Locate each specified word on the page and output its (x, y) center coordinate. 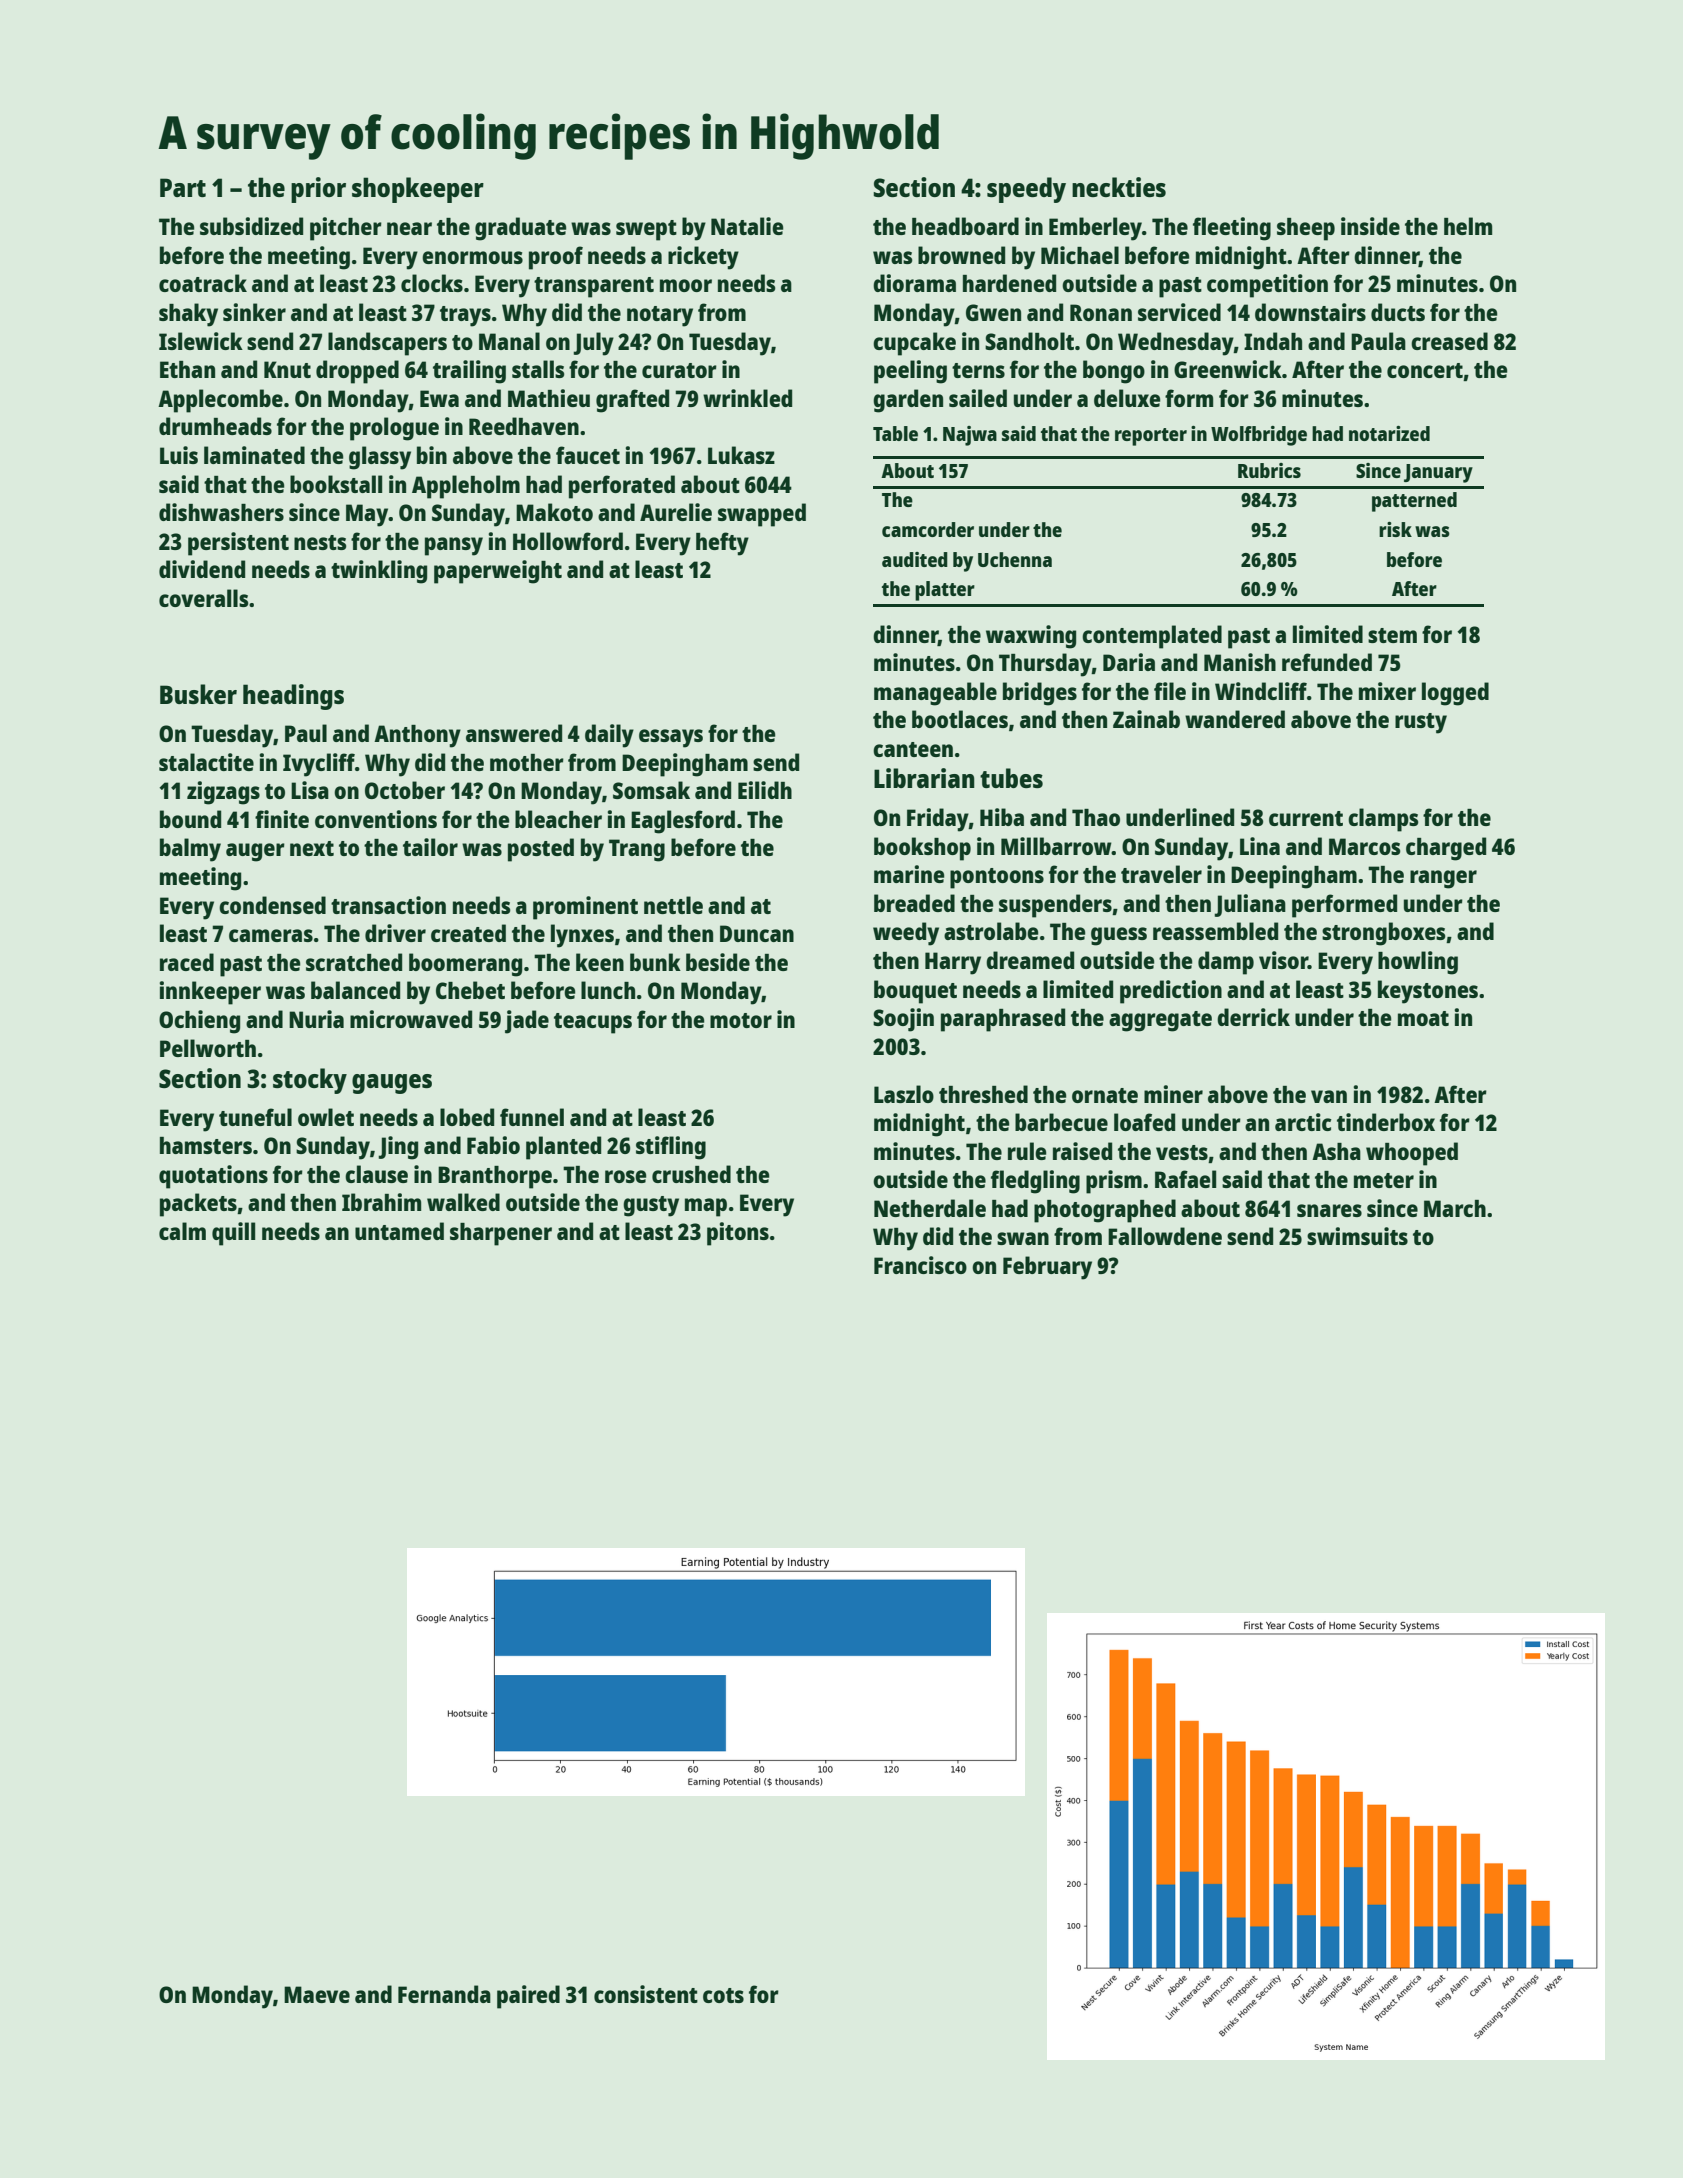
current (1306, 818)
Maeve (317, 1994)
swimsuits (1357, 1236)
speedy (1026, 190)
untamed (399, 1231)
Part (183, 187)
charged (1446, 849)
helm (1468, 226)
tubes (1011, 778)
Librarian (924, 778)
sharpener (501, 1234)
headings (293, 697)
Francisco (920, 1265)
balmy (190, 850)
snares (1329, 1210)
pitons (738, 1234)
